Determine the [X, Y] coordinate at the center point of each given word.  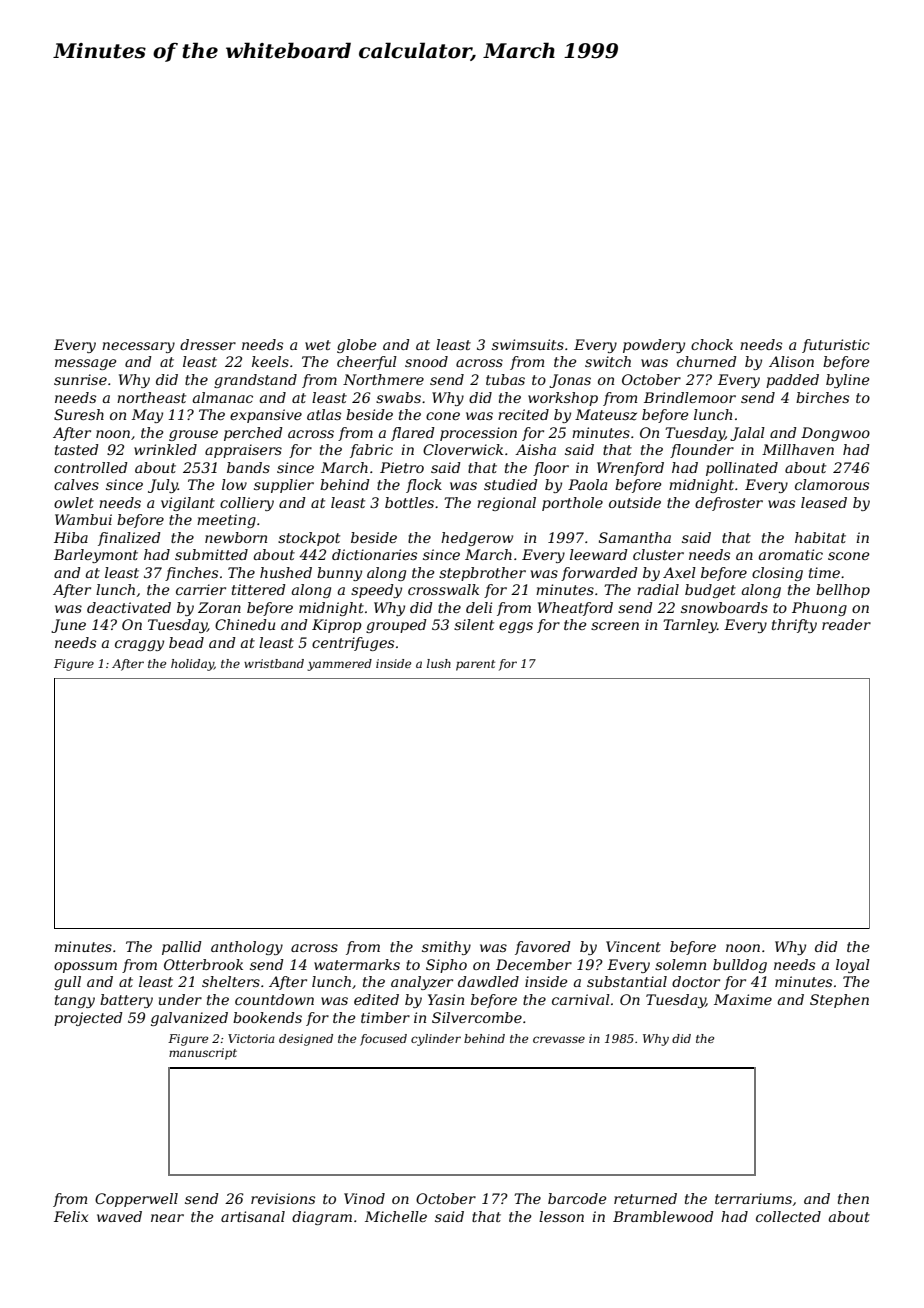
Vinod [364, 1198]
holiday [192, 665]
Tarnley [690, 626]
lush [439, 663]
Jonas [570, 381]
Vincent [633, 946]
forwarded [599, 574]
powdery [654, 346]
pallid [182, 948]
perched [253, 434]
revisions [283, 1198]
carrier [201, 589]
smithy [446, 948]
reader [846, 624]
